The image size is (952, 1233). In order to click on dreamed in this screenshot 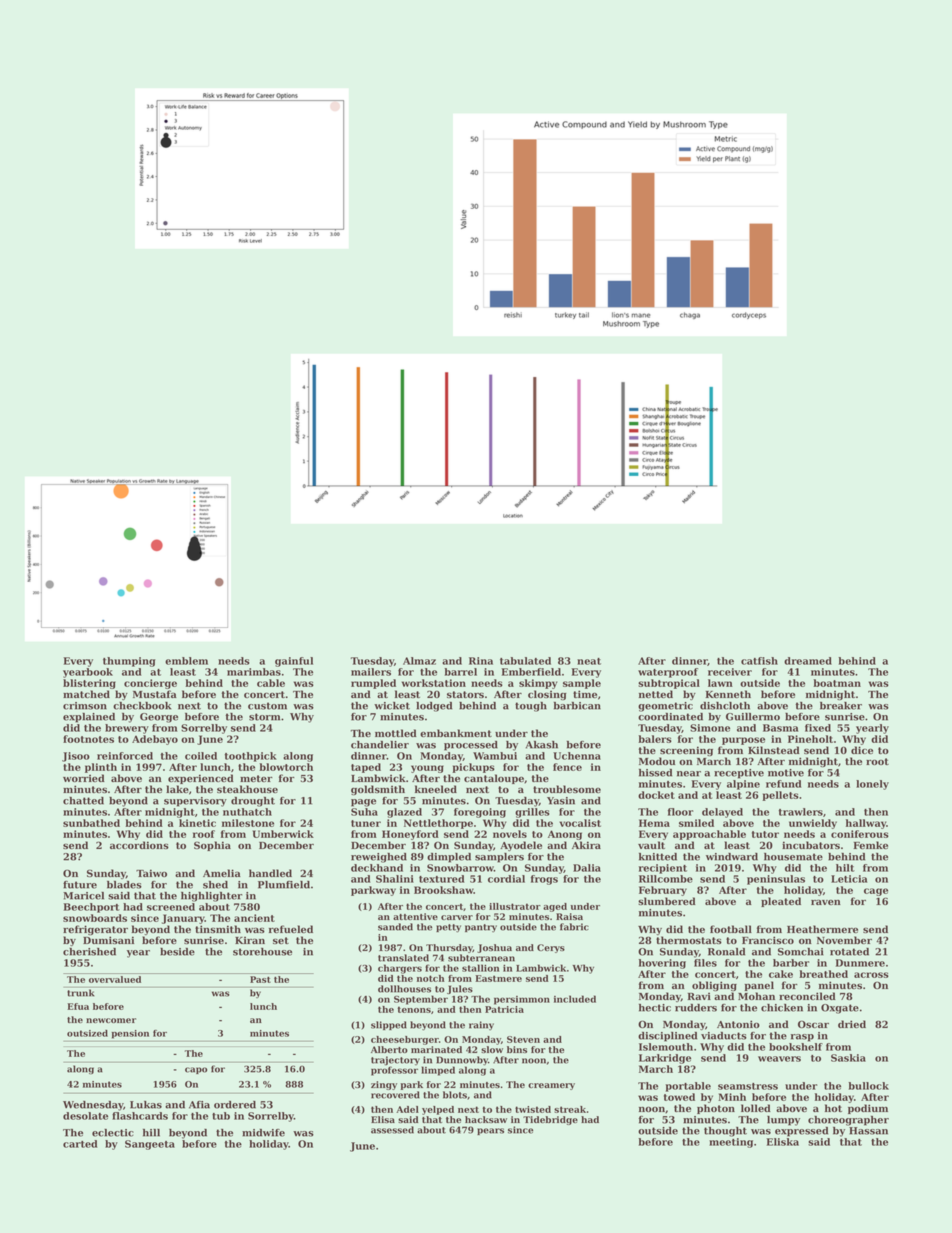, I will do `click(808, 661)`.
